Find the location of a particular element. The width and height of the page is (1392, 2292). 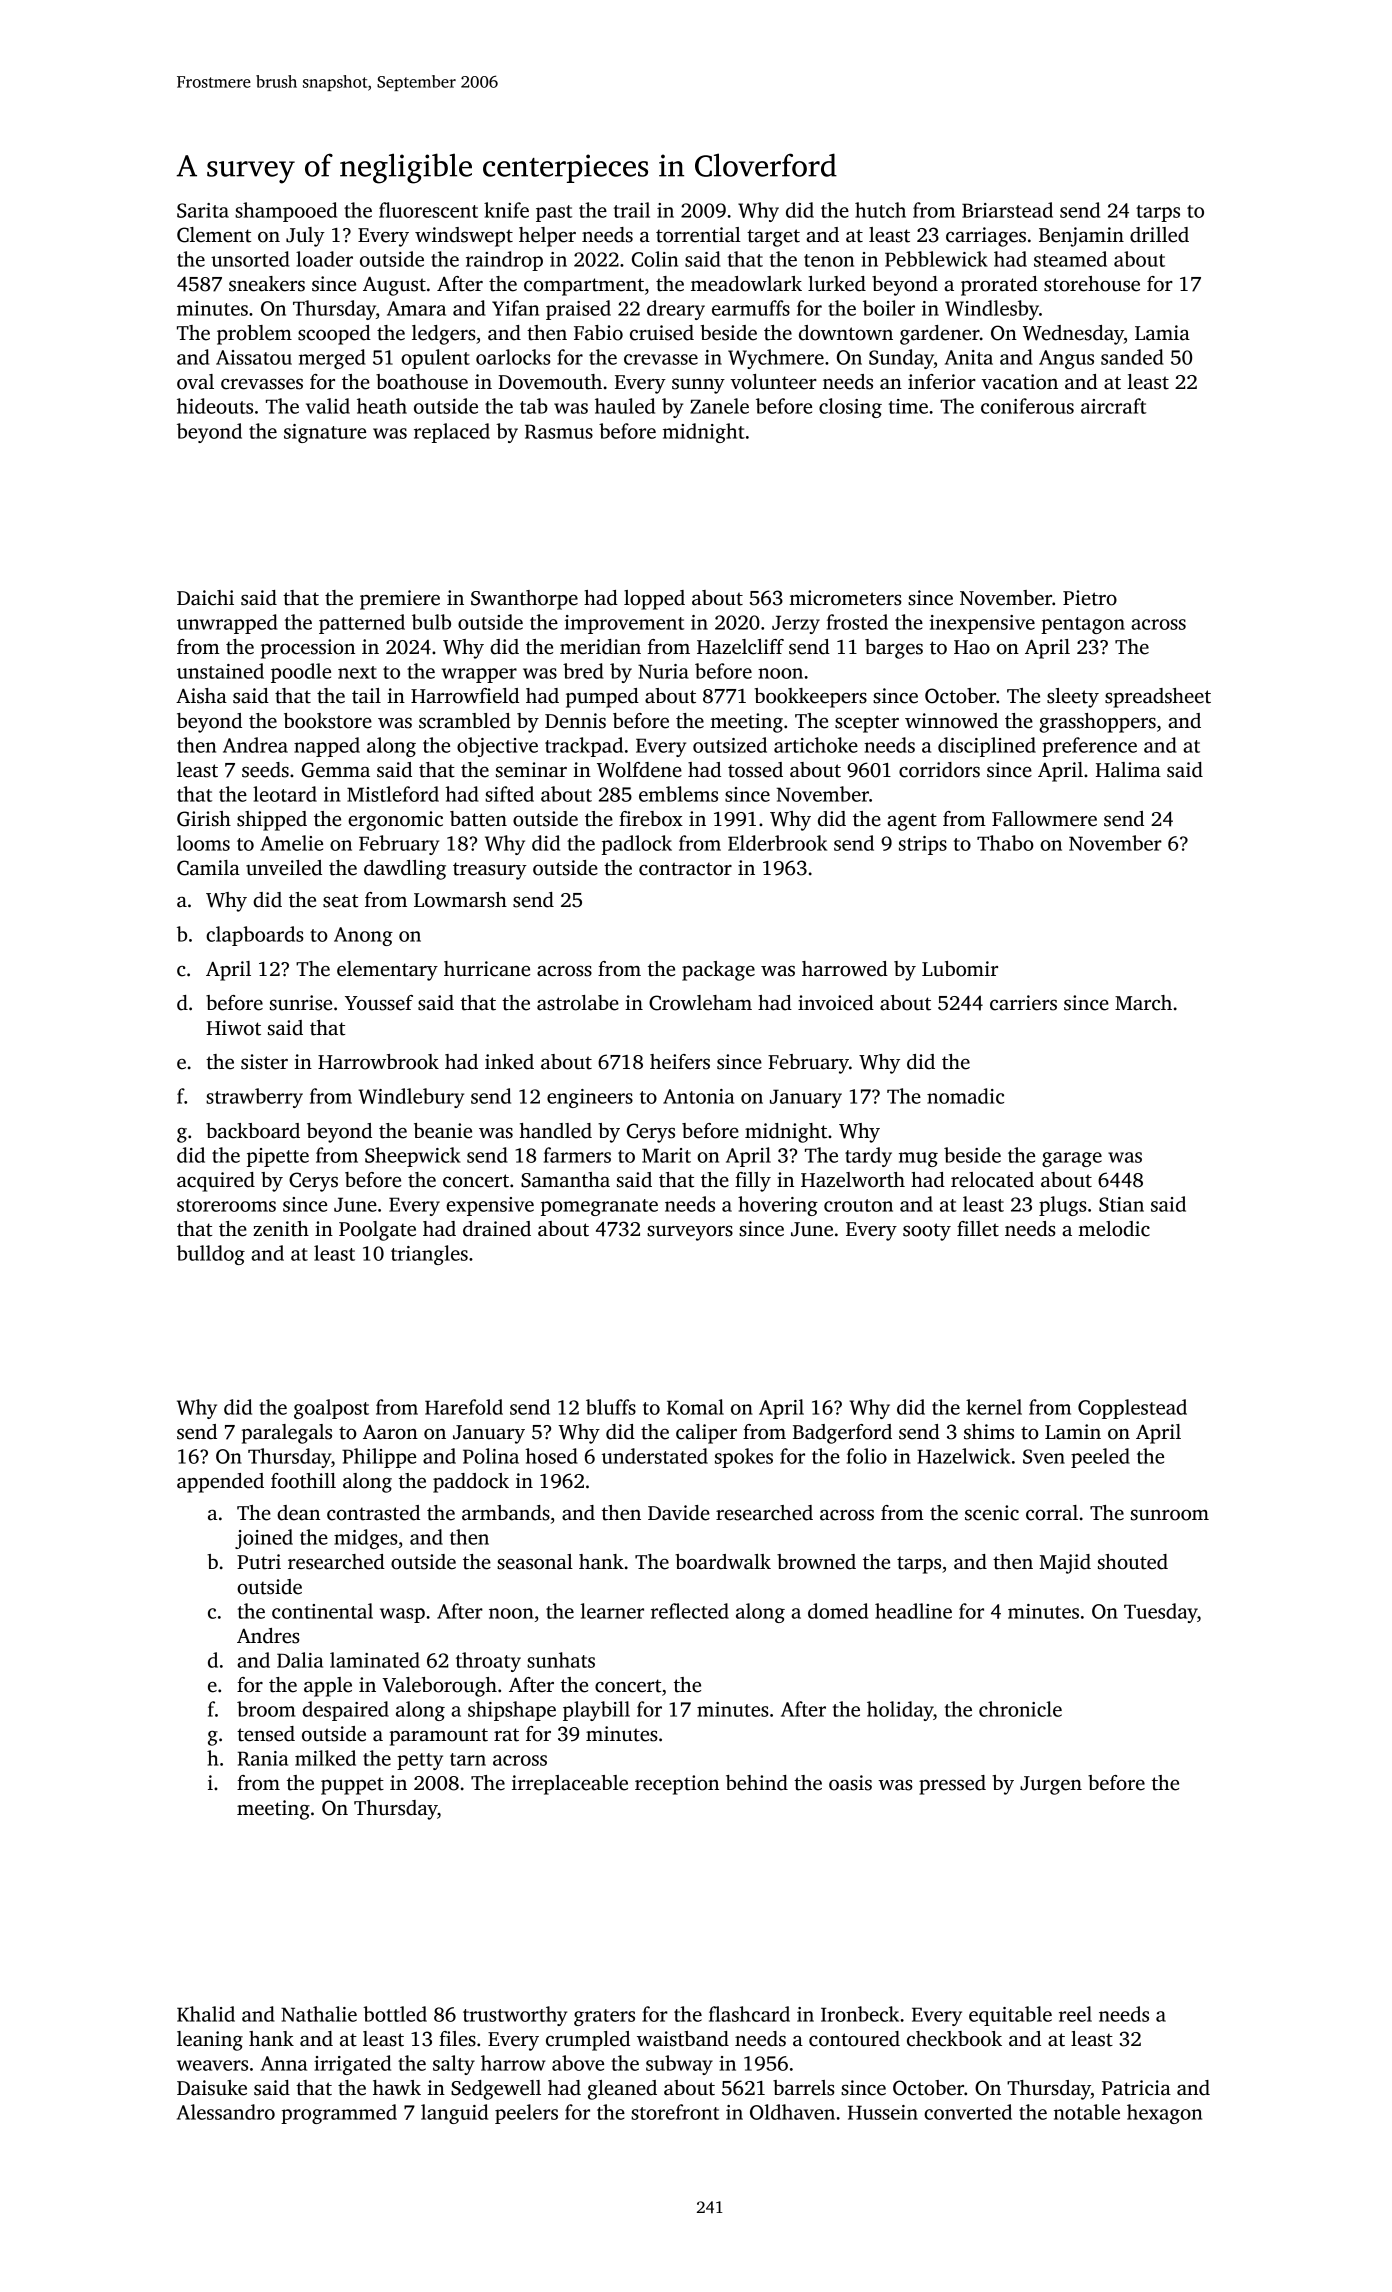

Hiwot is located at coordinates (233, 1028).
